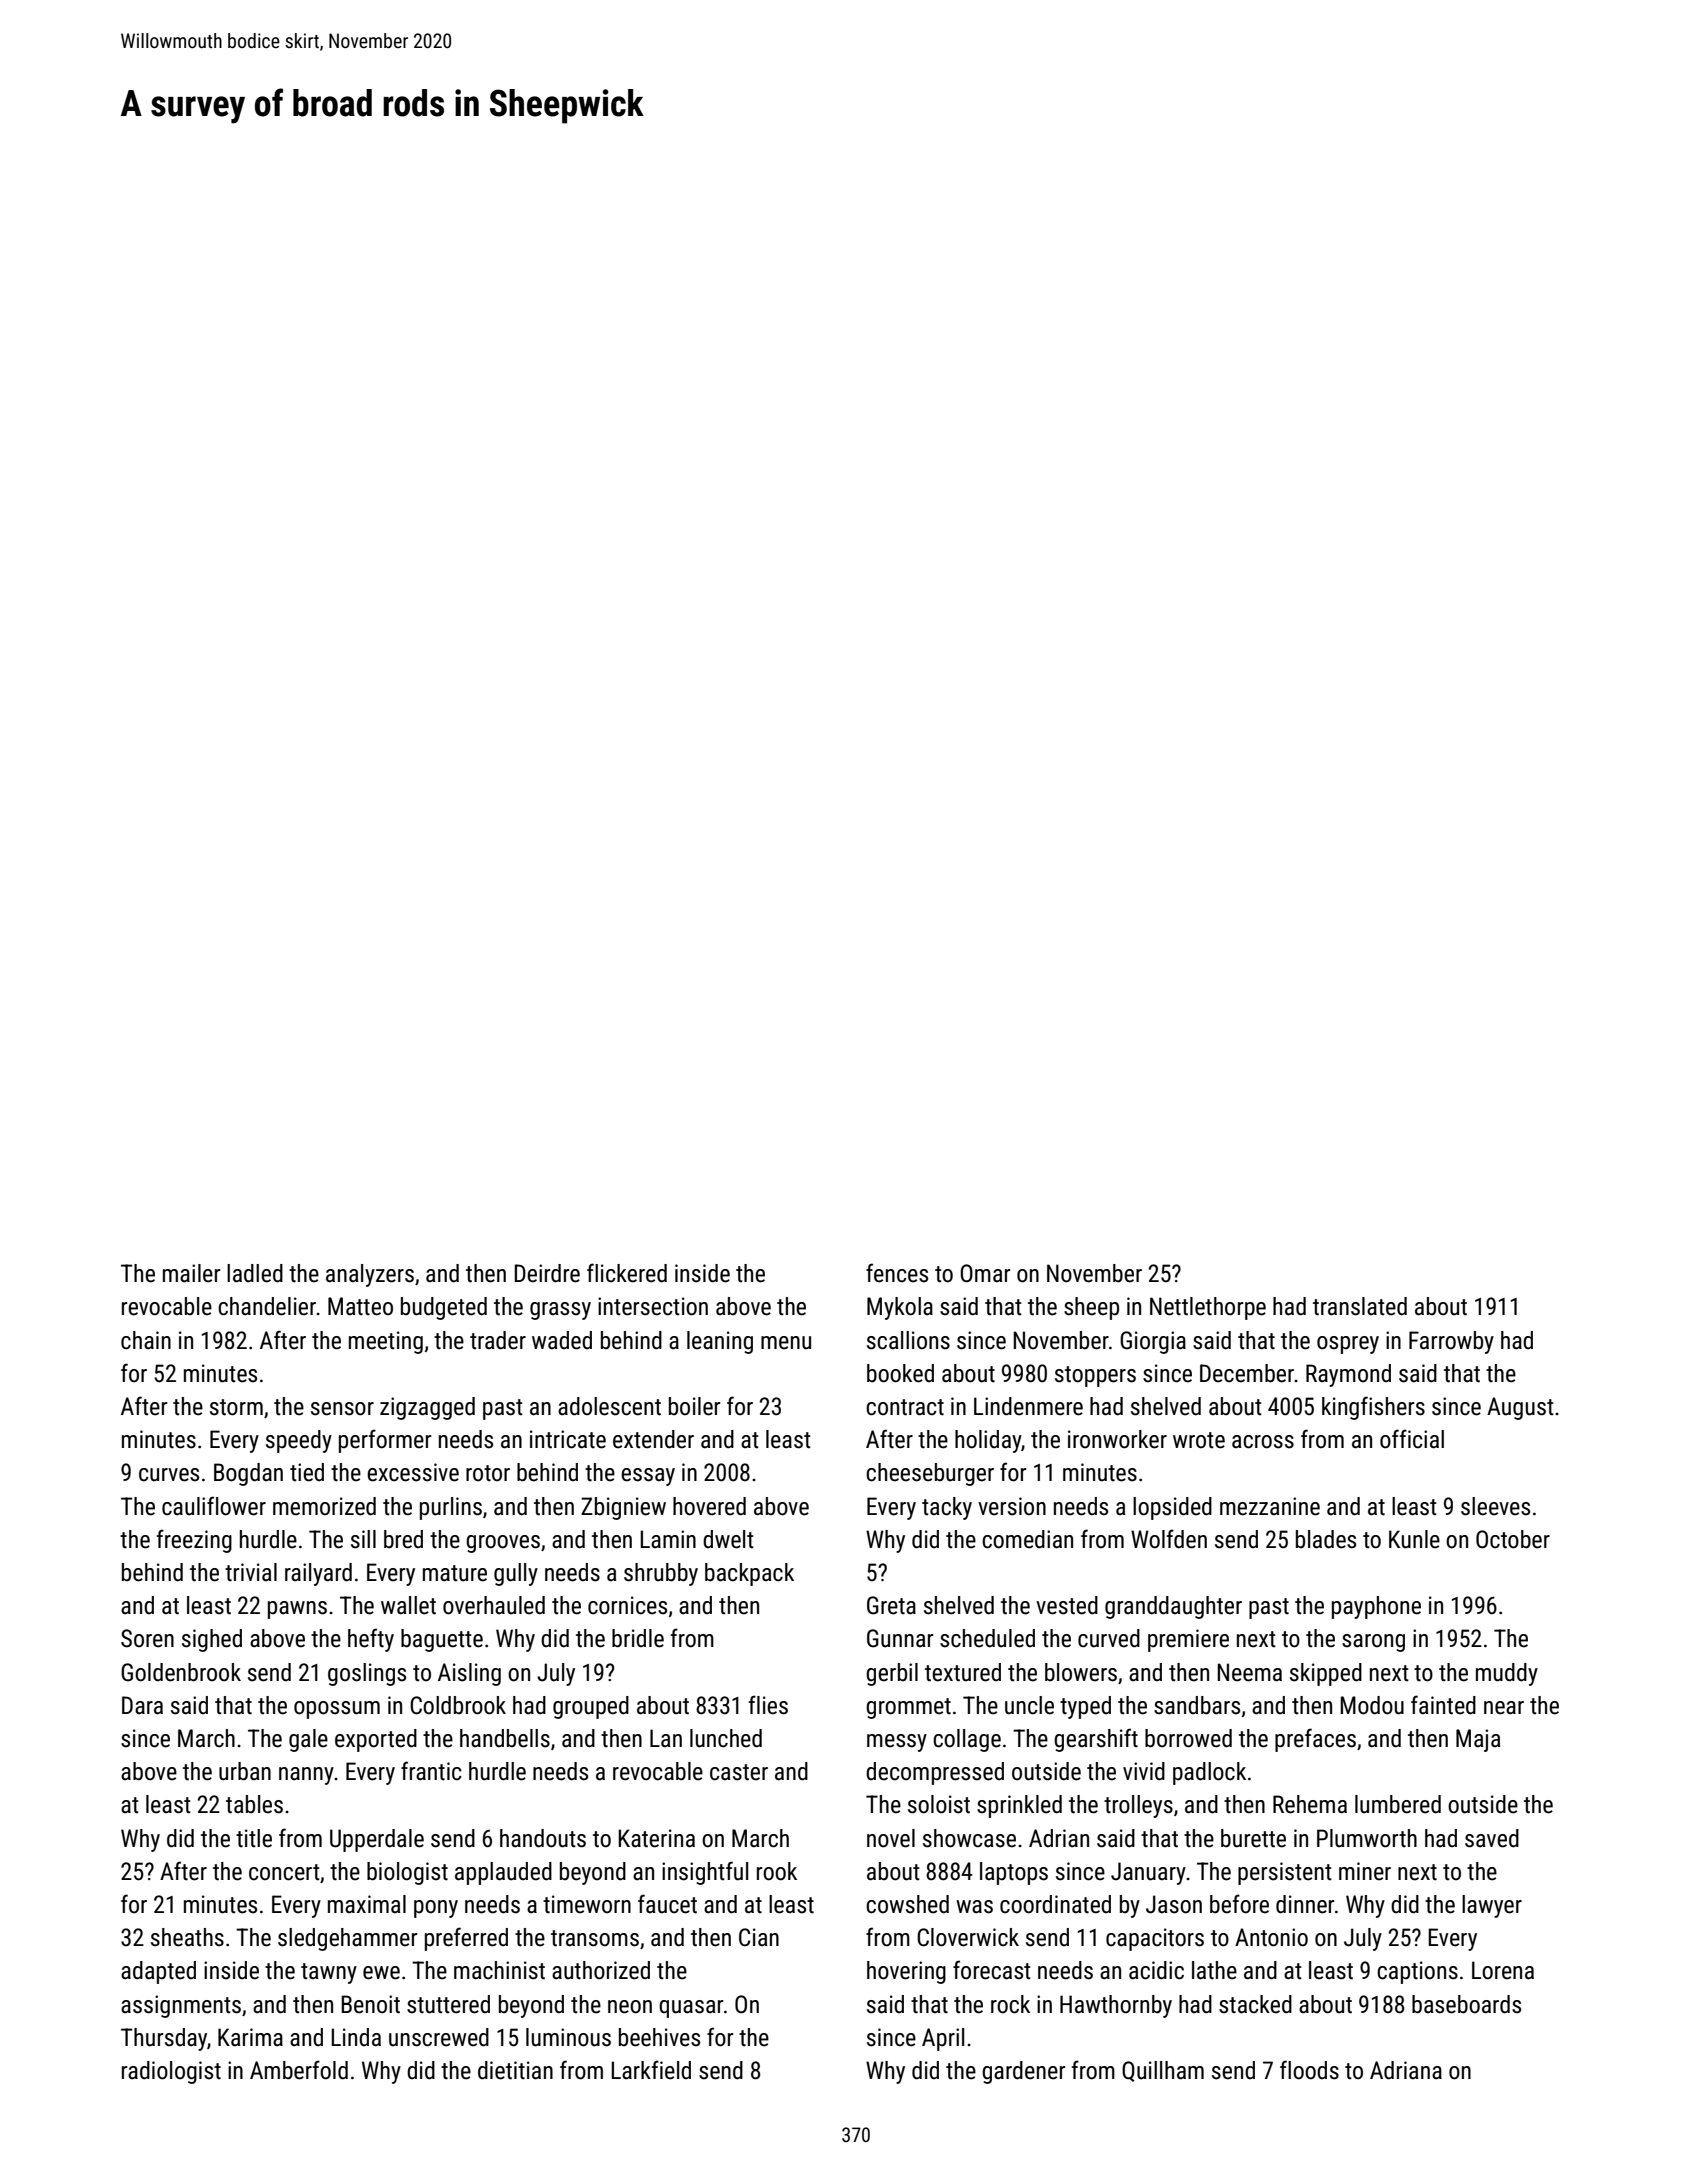 Image resolution: width=1683 pixels, height=2178 pixels. What do you see at coordinates (337, 1710) in the page?
I see `opossum` at bounding box center [337, 1710].
